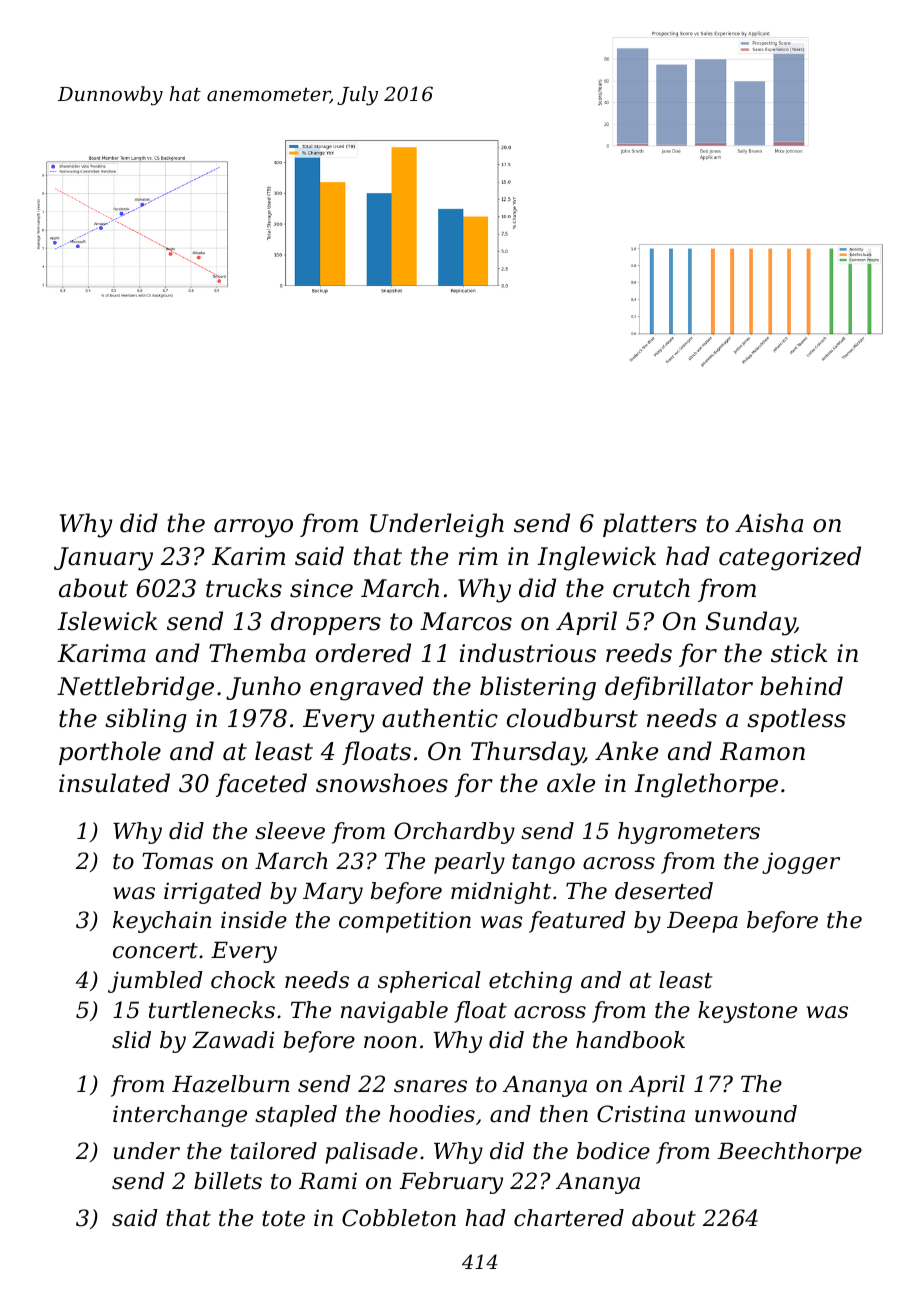  Describe the element at coordinates (244, 588) in the screenshot. I see `trucks` at that location.
